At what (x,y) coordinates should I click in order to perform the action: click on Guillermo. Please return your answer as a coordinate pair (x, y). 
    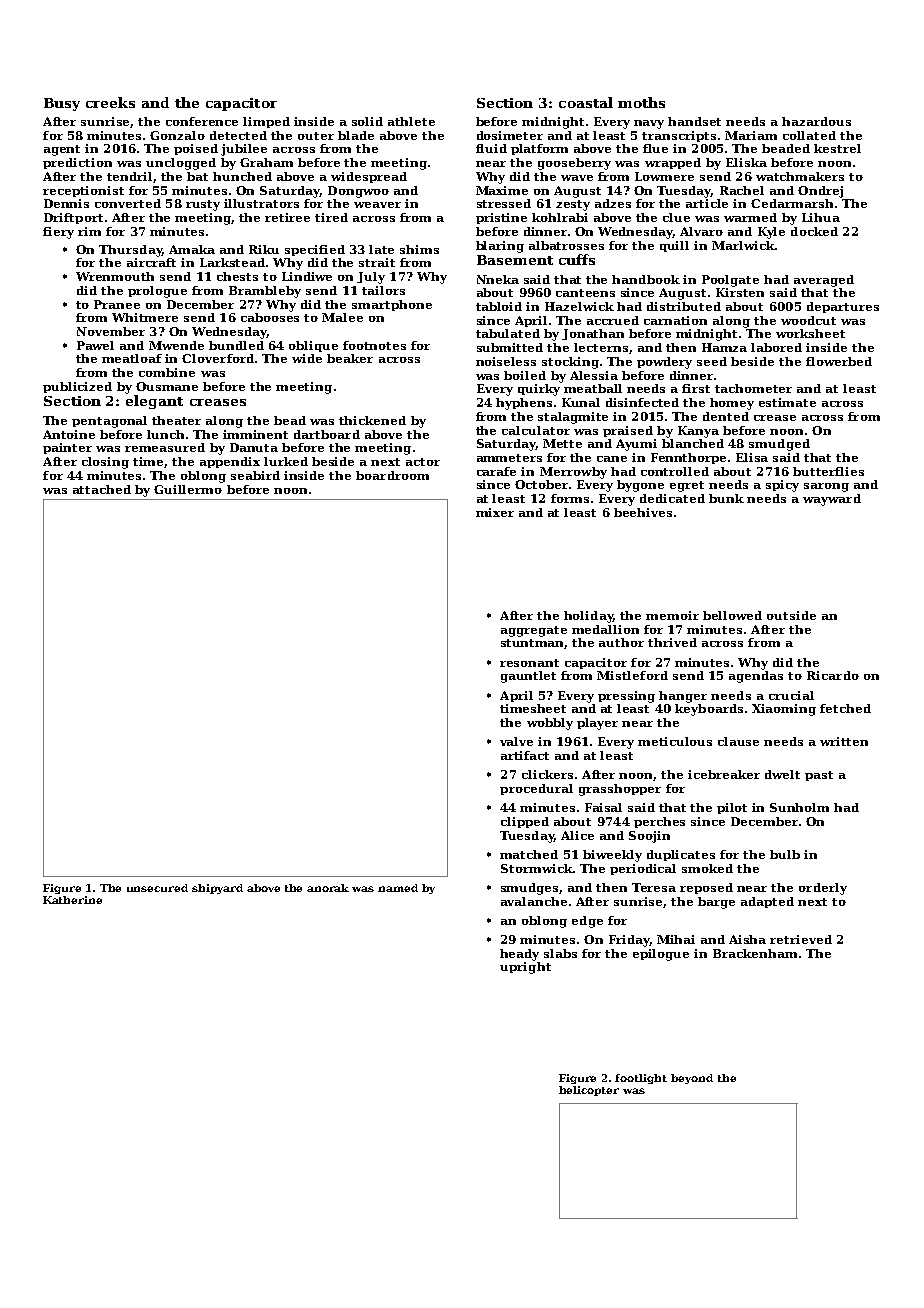
    Looking at the image, I should click on (188, 489).
